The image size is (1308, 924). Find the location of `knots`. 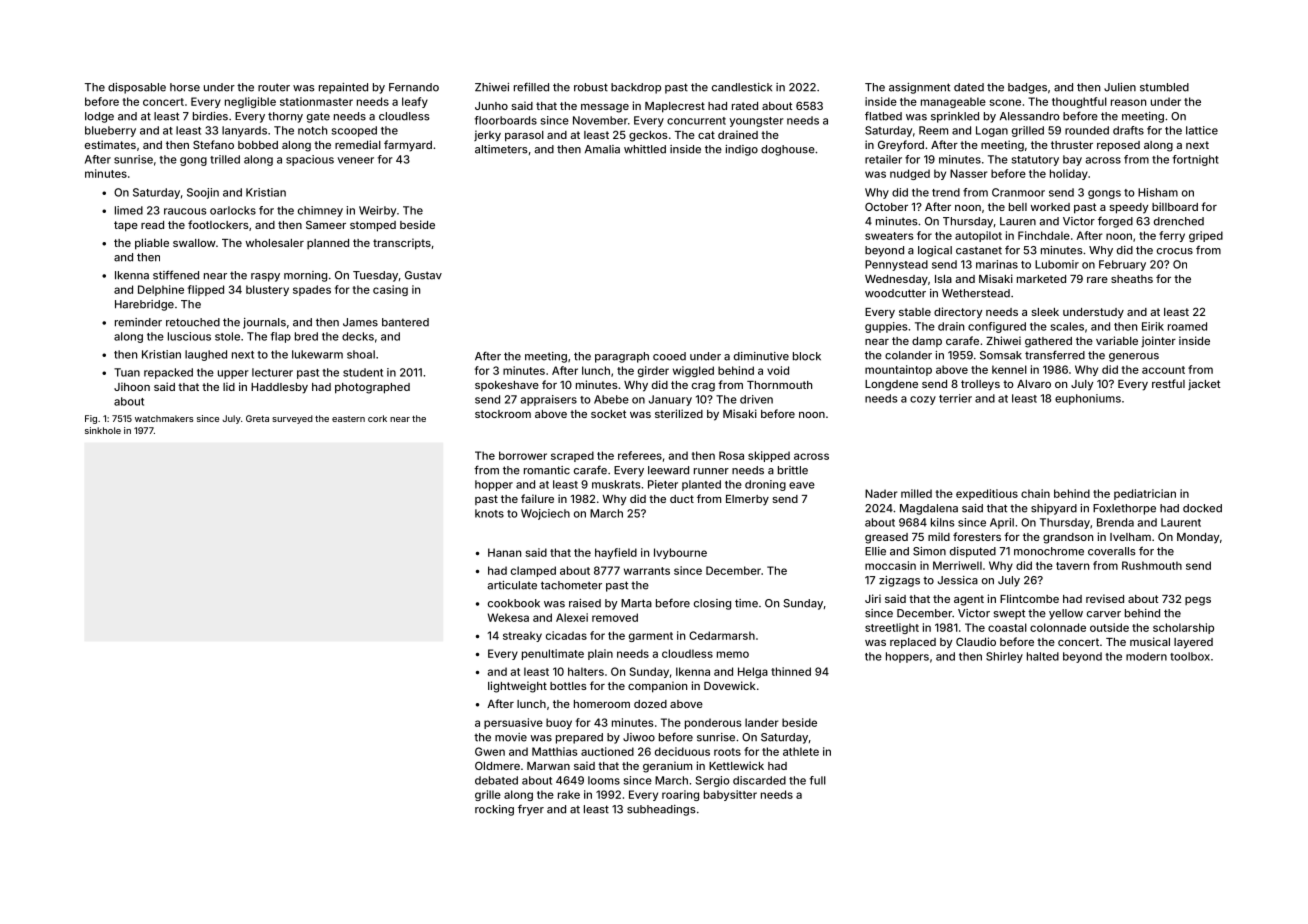

knots is located at coordinates (489, 513).
